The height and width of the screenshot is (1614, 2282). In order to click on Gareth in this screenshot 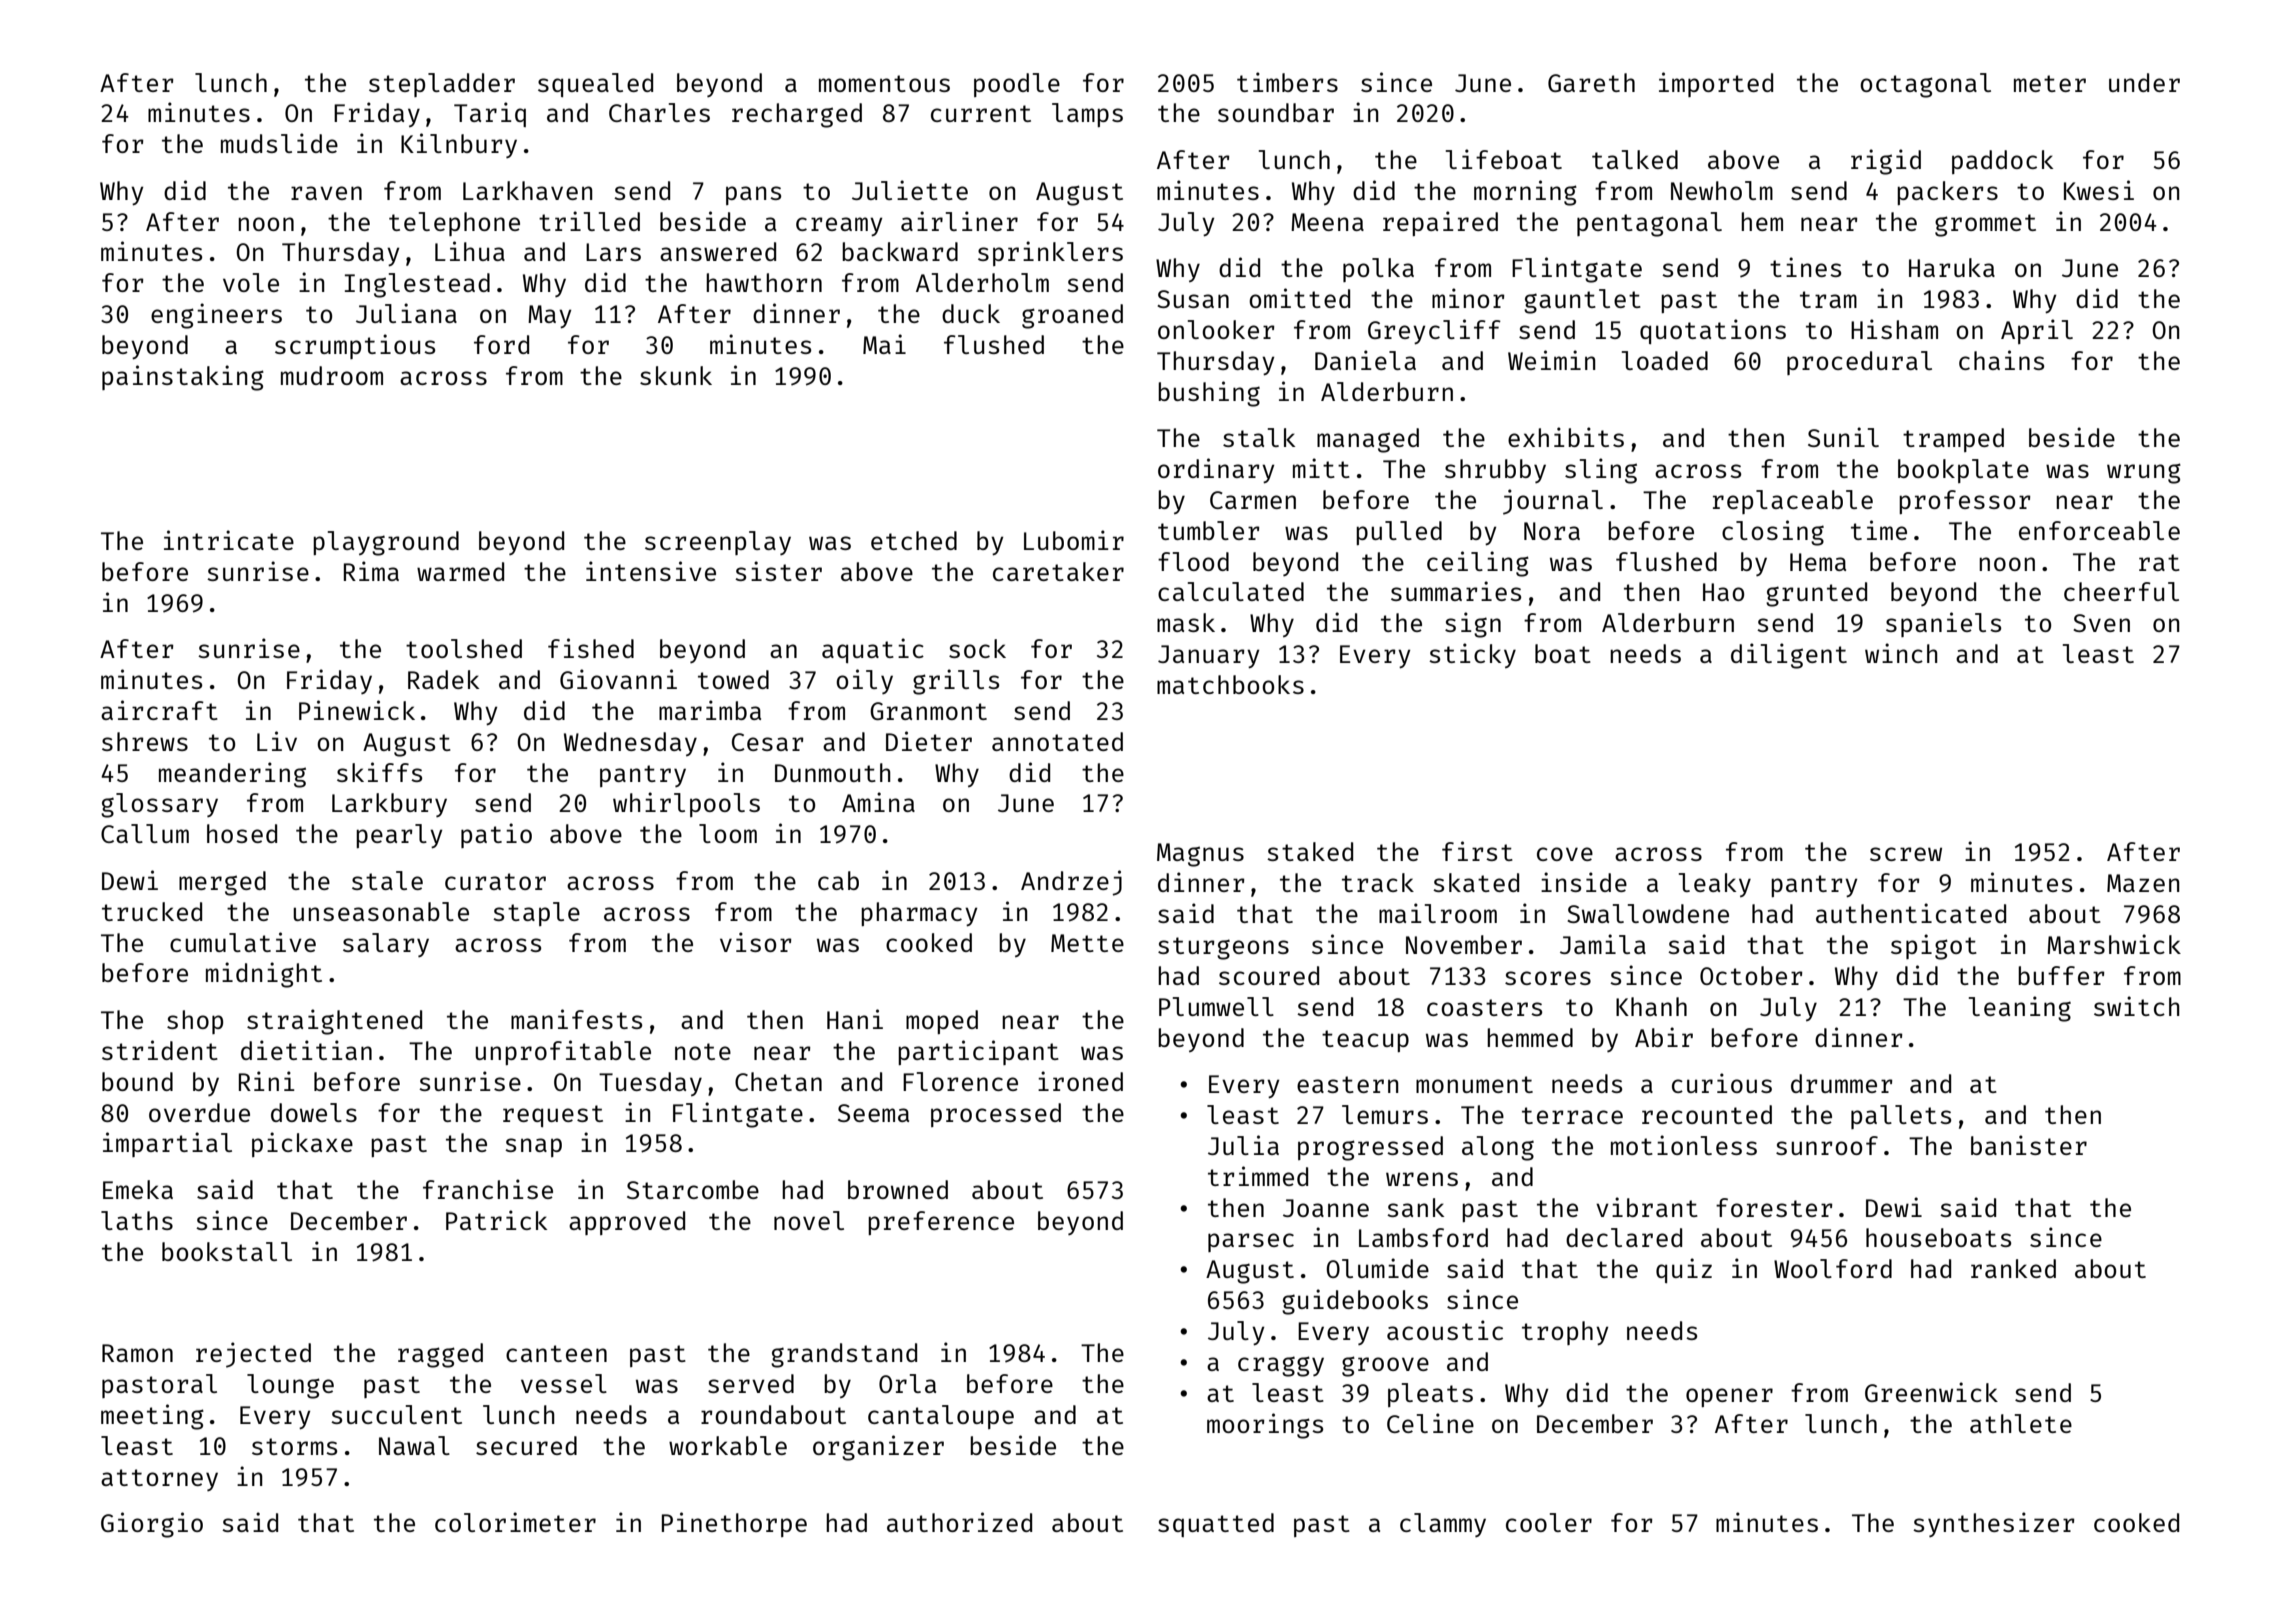, I will do `click(1591, 82)`.
